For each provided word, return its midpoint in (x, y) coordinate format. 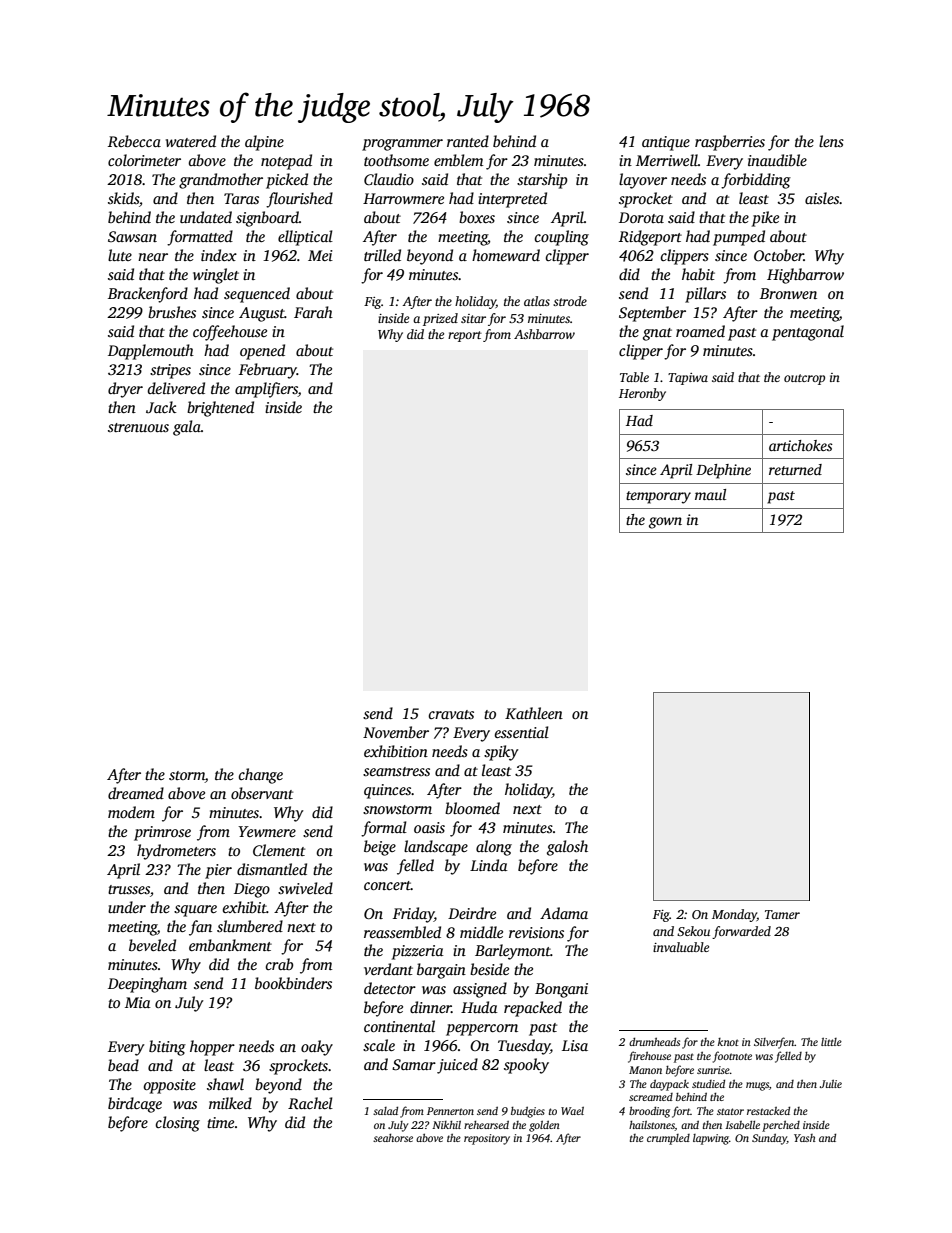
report (465, 336)
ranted (468, 141)
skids (123, 198)
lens (831, 141)
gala (187, 428)
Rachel (310, 1103)
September (652, 314)
